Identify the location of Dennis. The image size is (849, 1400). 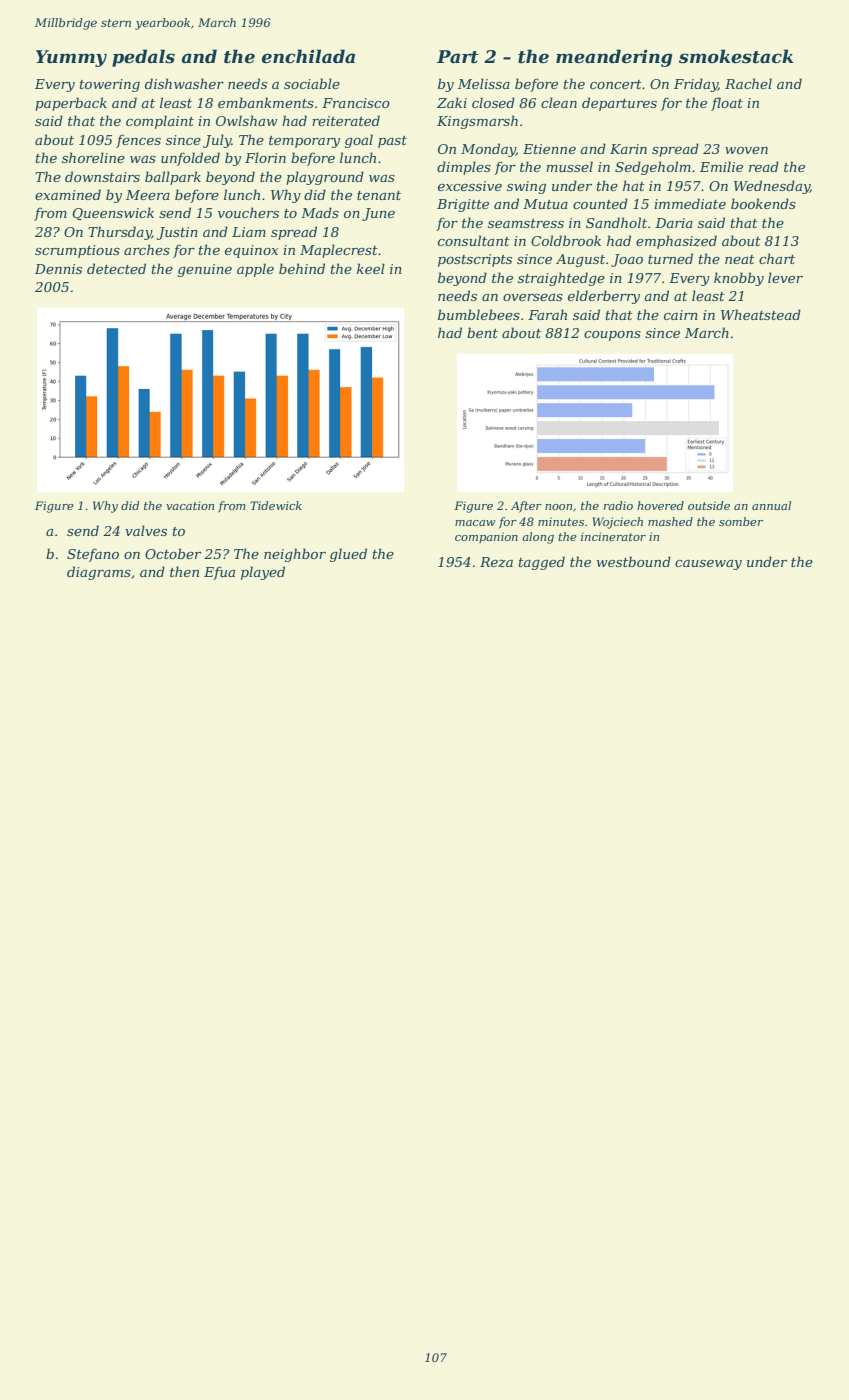
(58, 269).
